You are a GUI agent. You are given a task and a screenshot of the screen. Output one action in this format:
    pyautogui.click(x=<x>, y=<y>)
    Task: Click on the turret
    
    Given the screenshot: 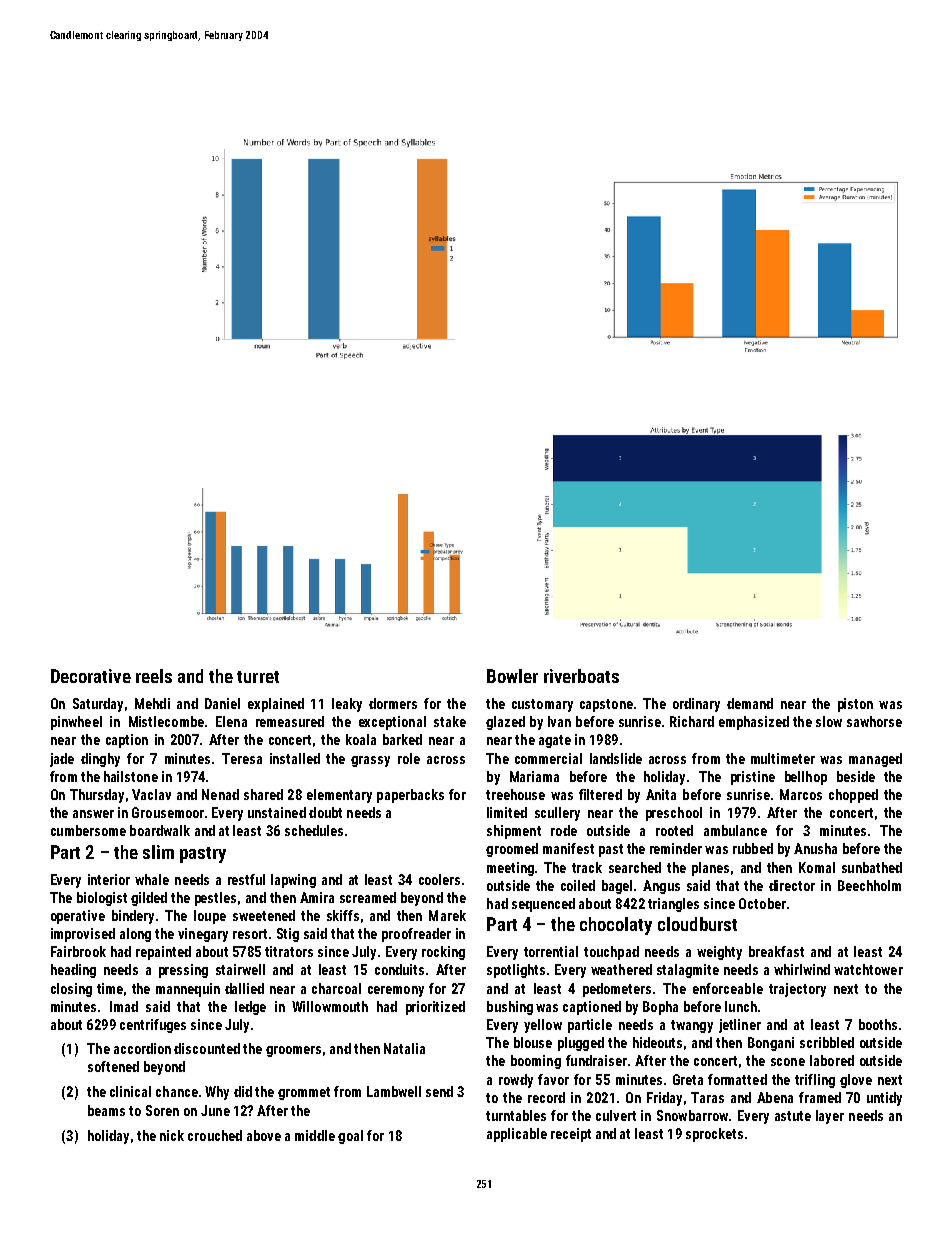 What is the action you would take?
    pyautogui.click(x=258, y=677)
